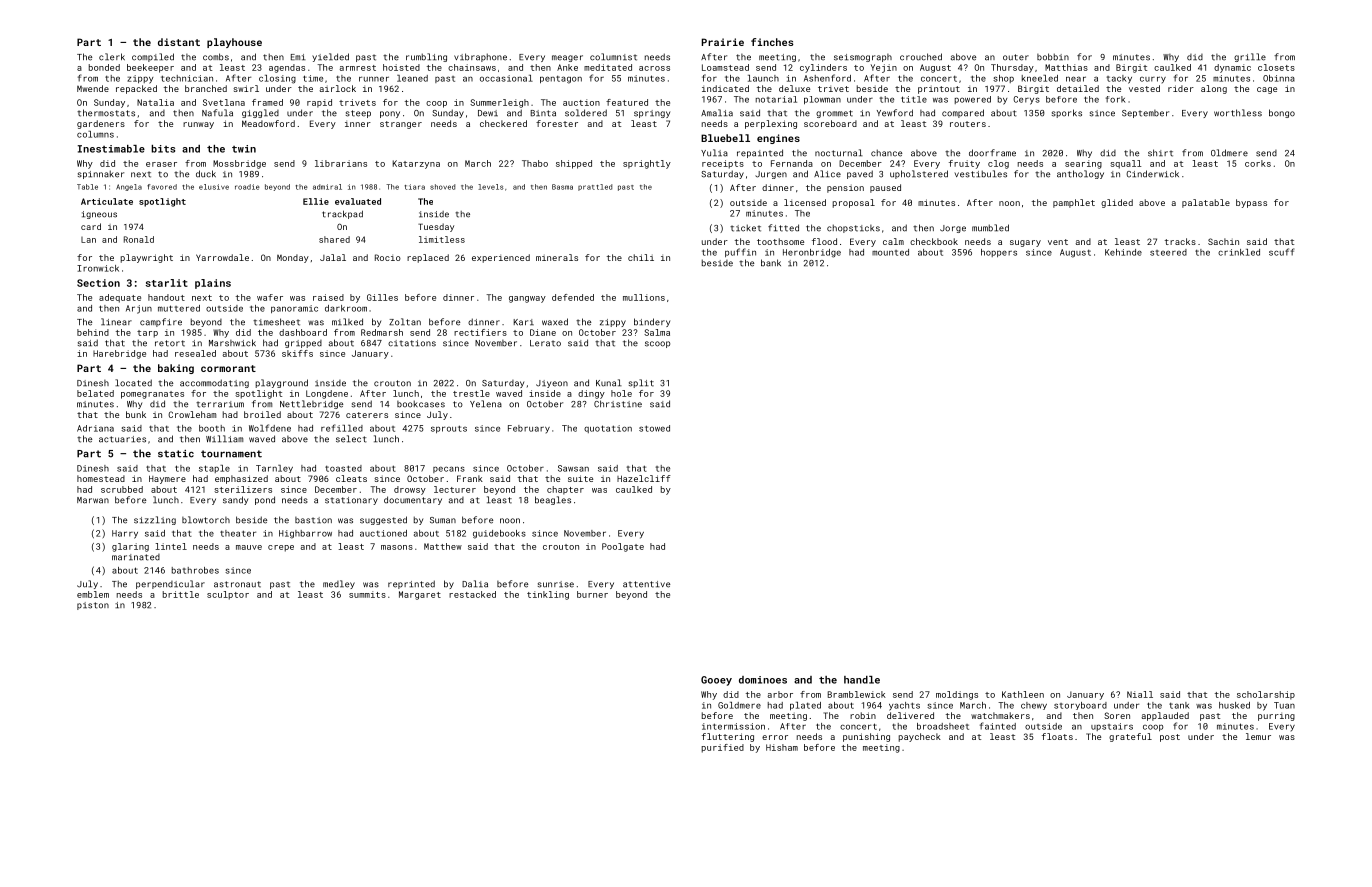 The width and height of the image is (1372, 887). I want to click on scholarship, so click(1266, 695).
